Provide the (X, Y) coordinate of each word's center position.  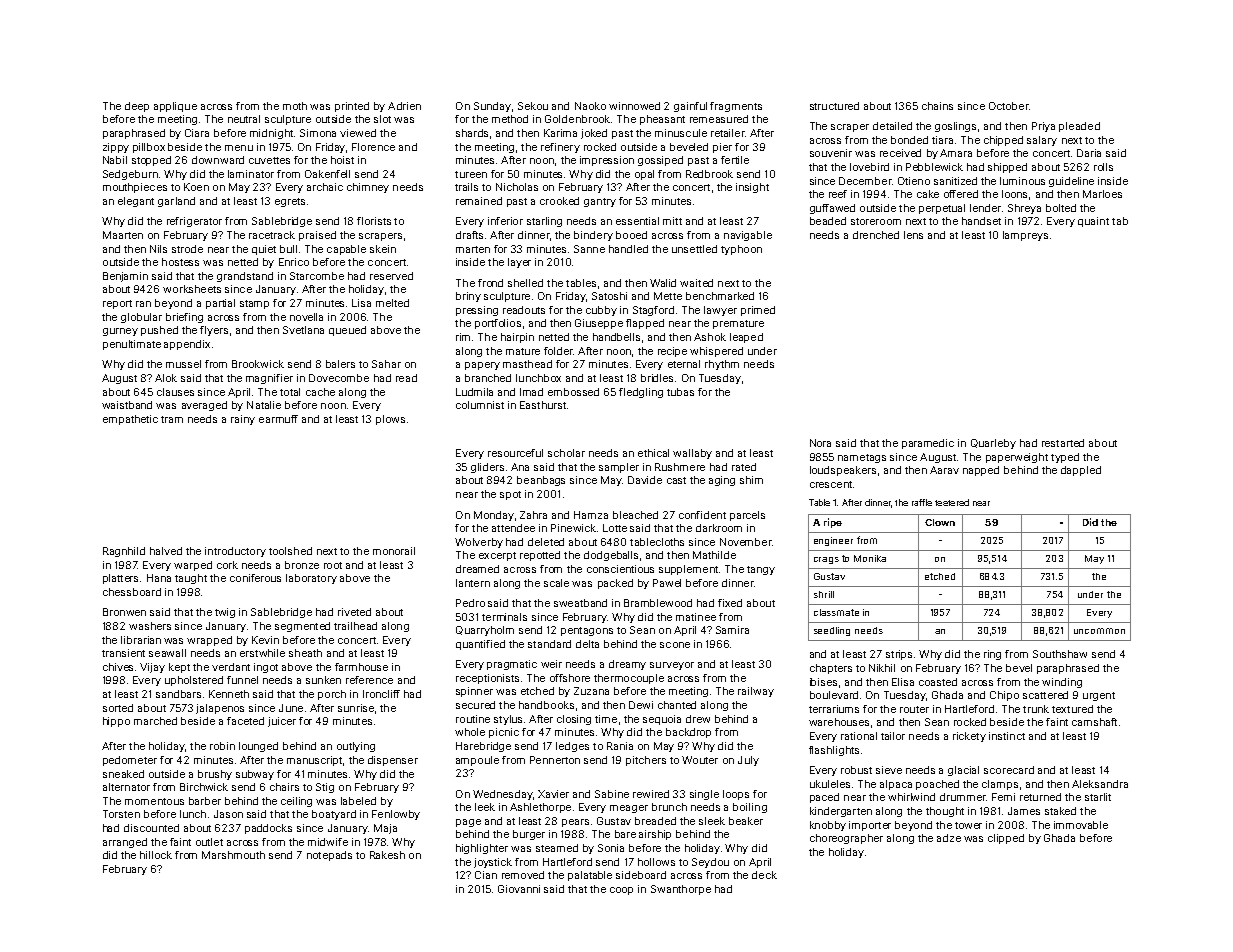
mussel (183, 364)
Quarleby (993, 444)
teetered (952, 502)
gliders (487, 468)
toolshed (290, 551)
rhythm (722, 365)
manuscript (314, 761)
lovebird (869, 167)
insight (752, 188)
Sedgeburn (130, 175)
